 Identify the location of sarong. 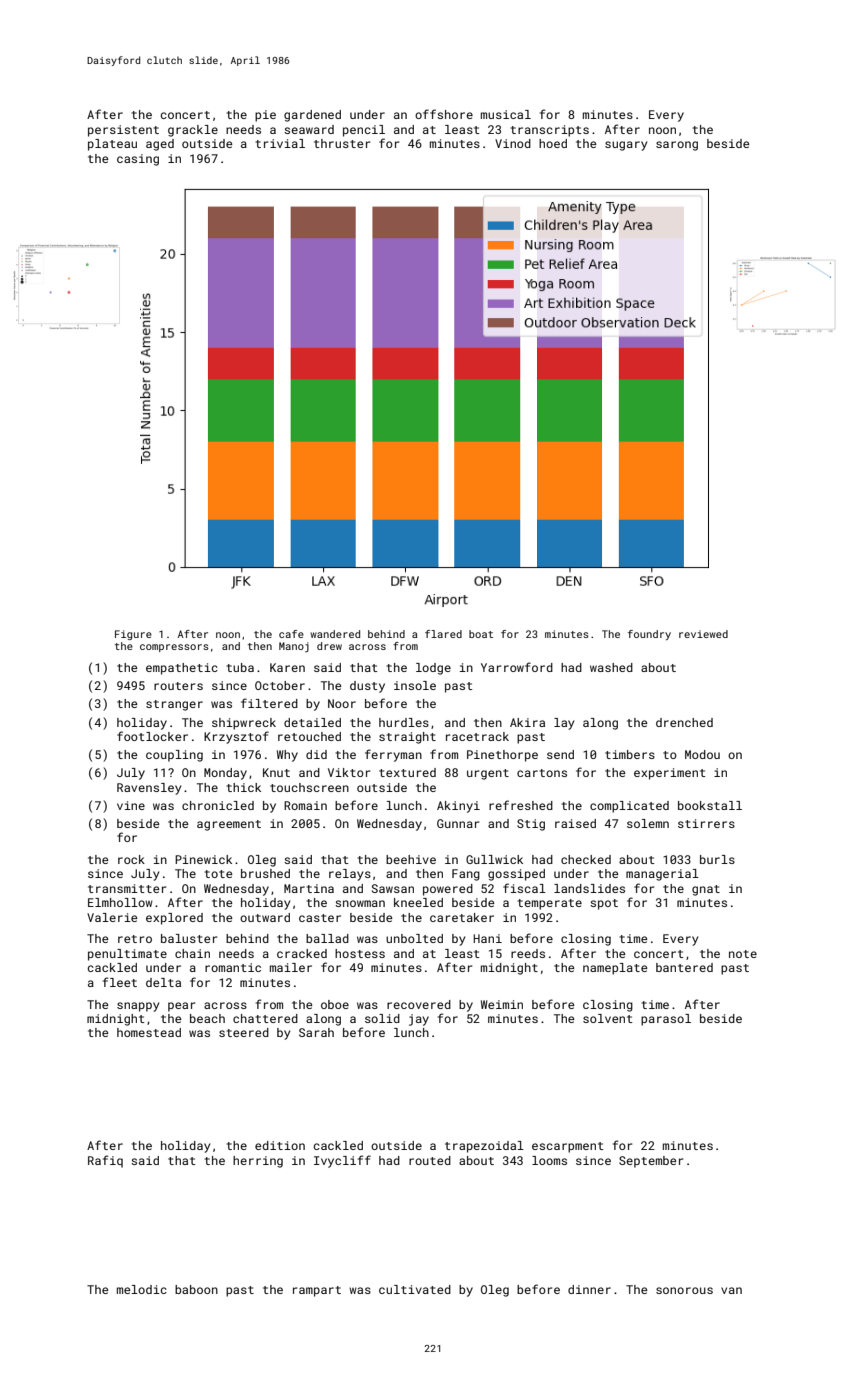
(677, 146).
